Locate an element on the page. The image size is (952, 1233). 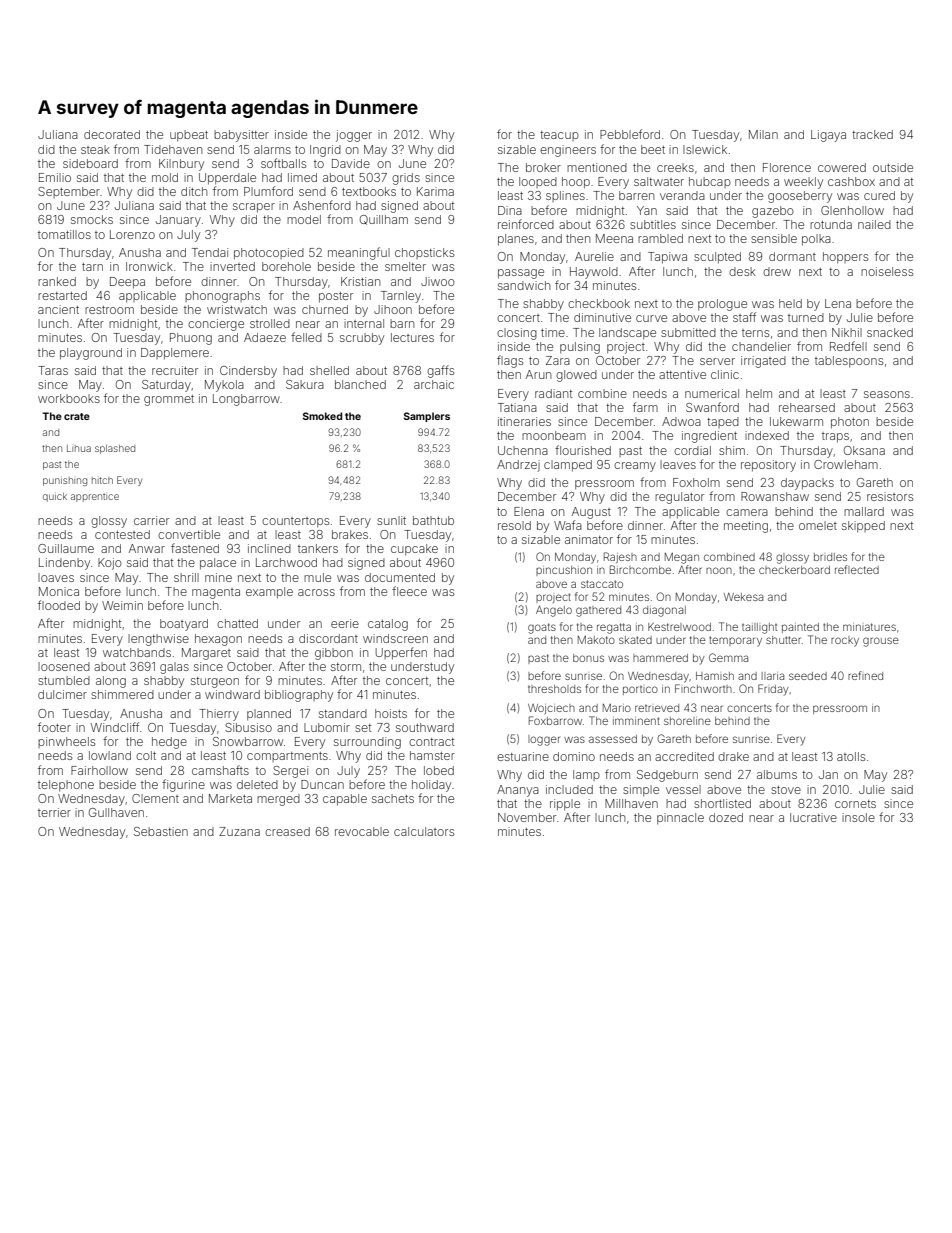
thresholds is located at coordinates (554, 689).
